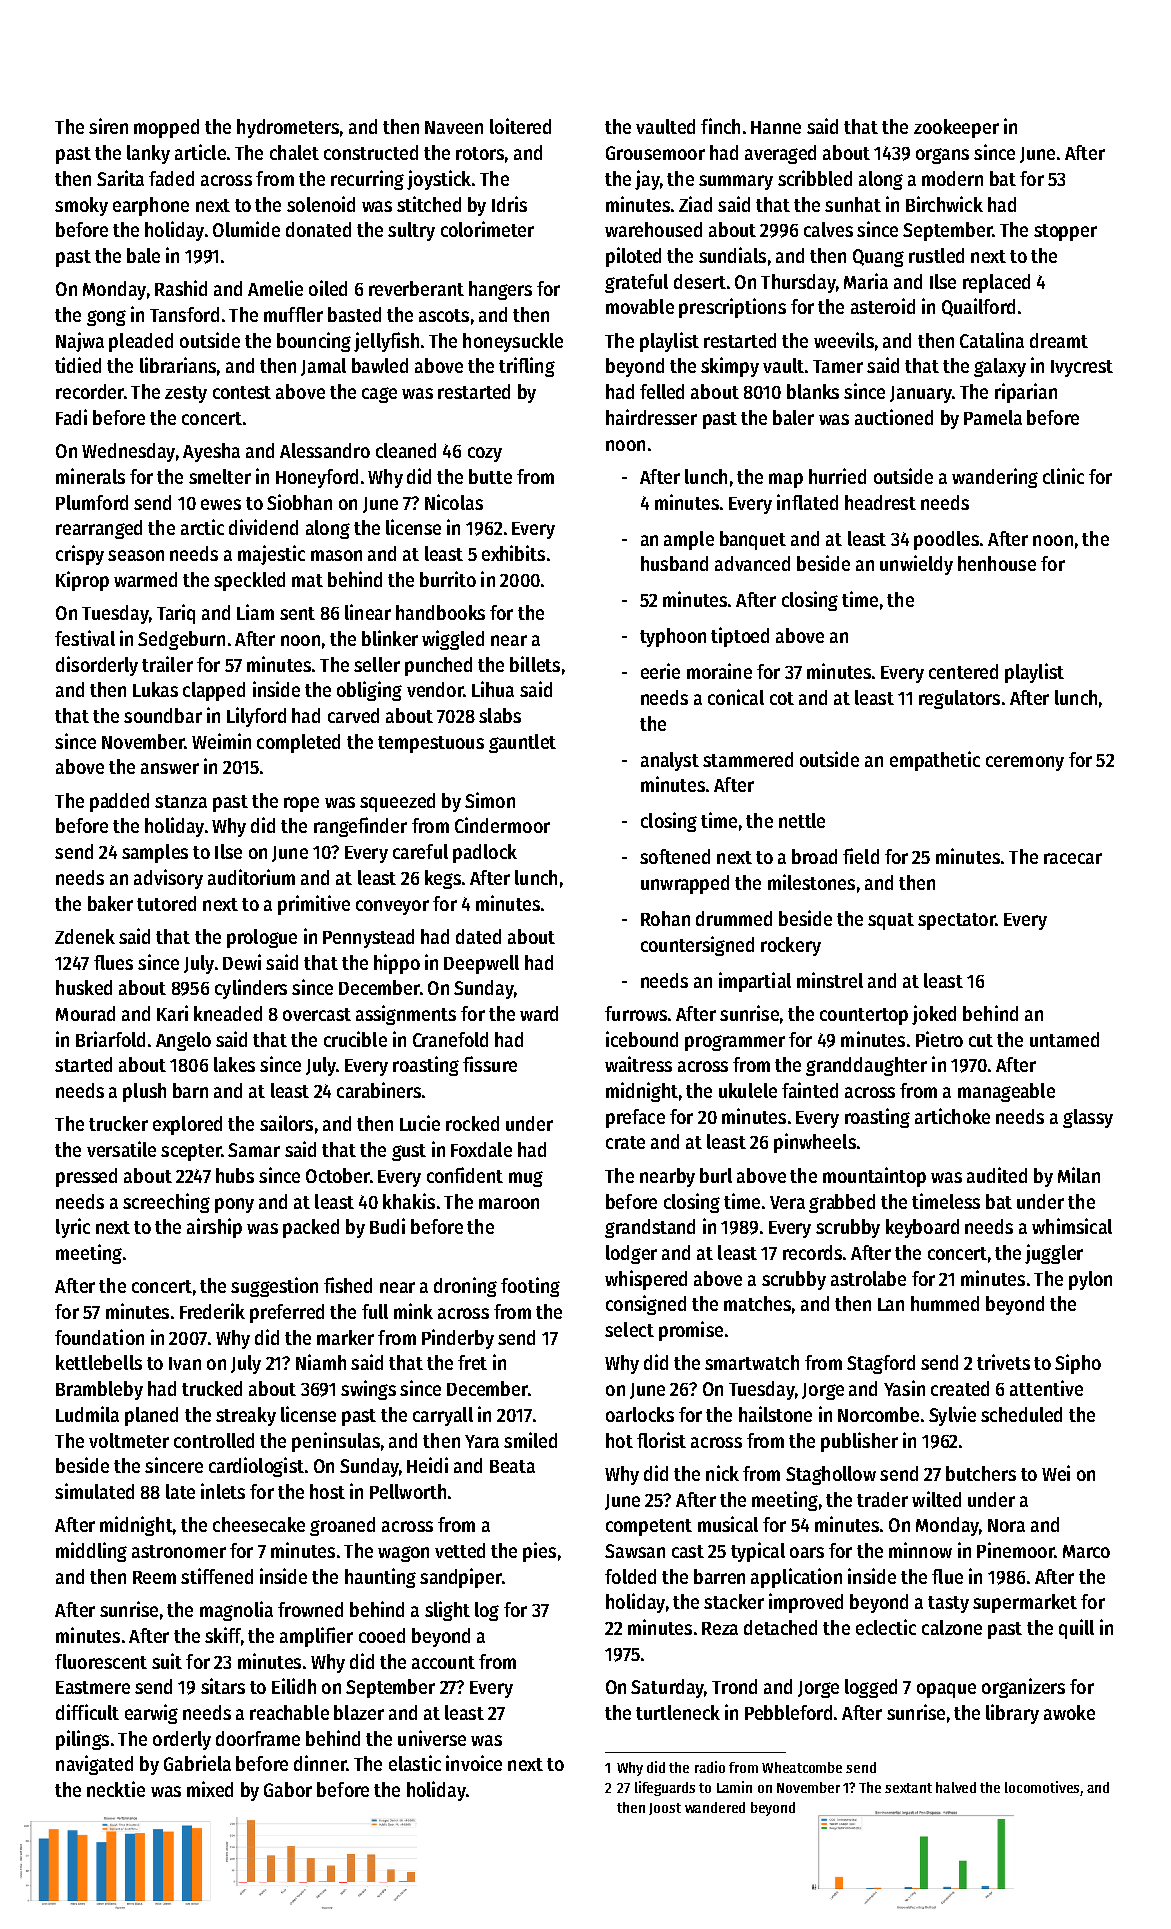  Describe the element at coordinates (956, 128) in the image. I see `zookeeper` at that location.
